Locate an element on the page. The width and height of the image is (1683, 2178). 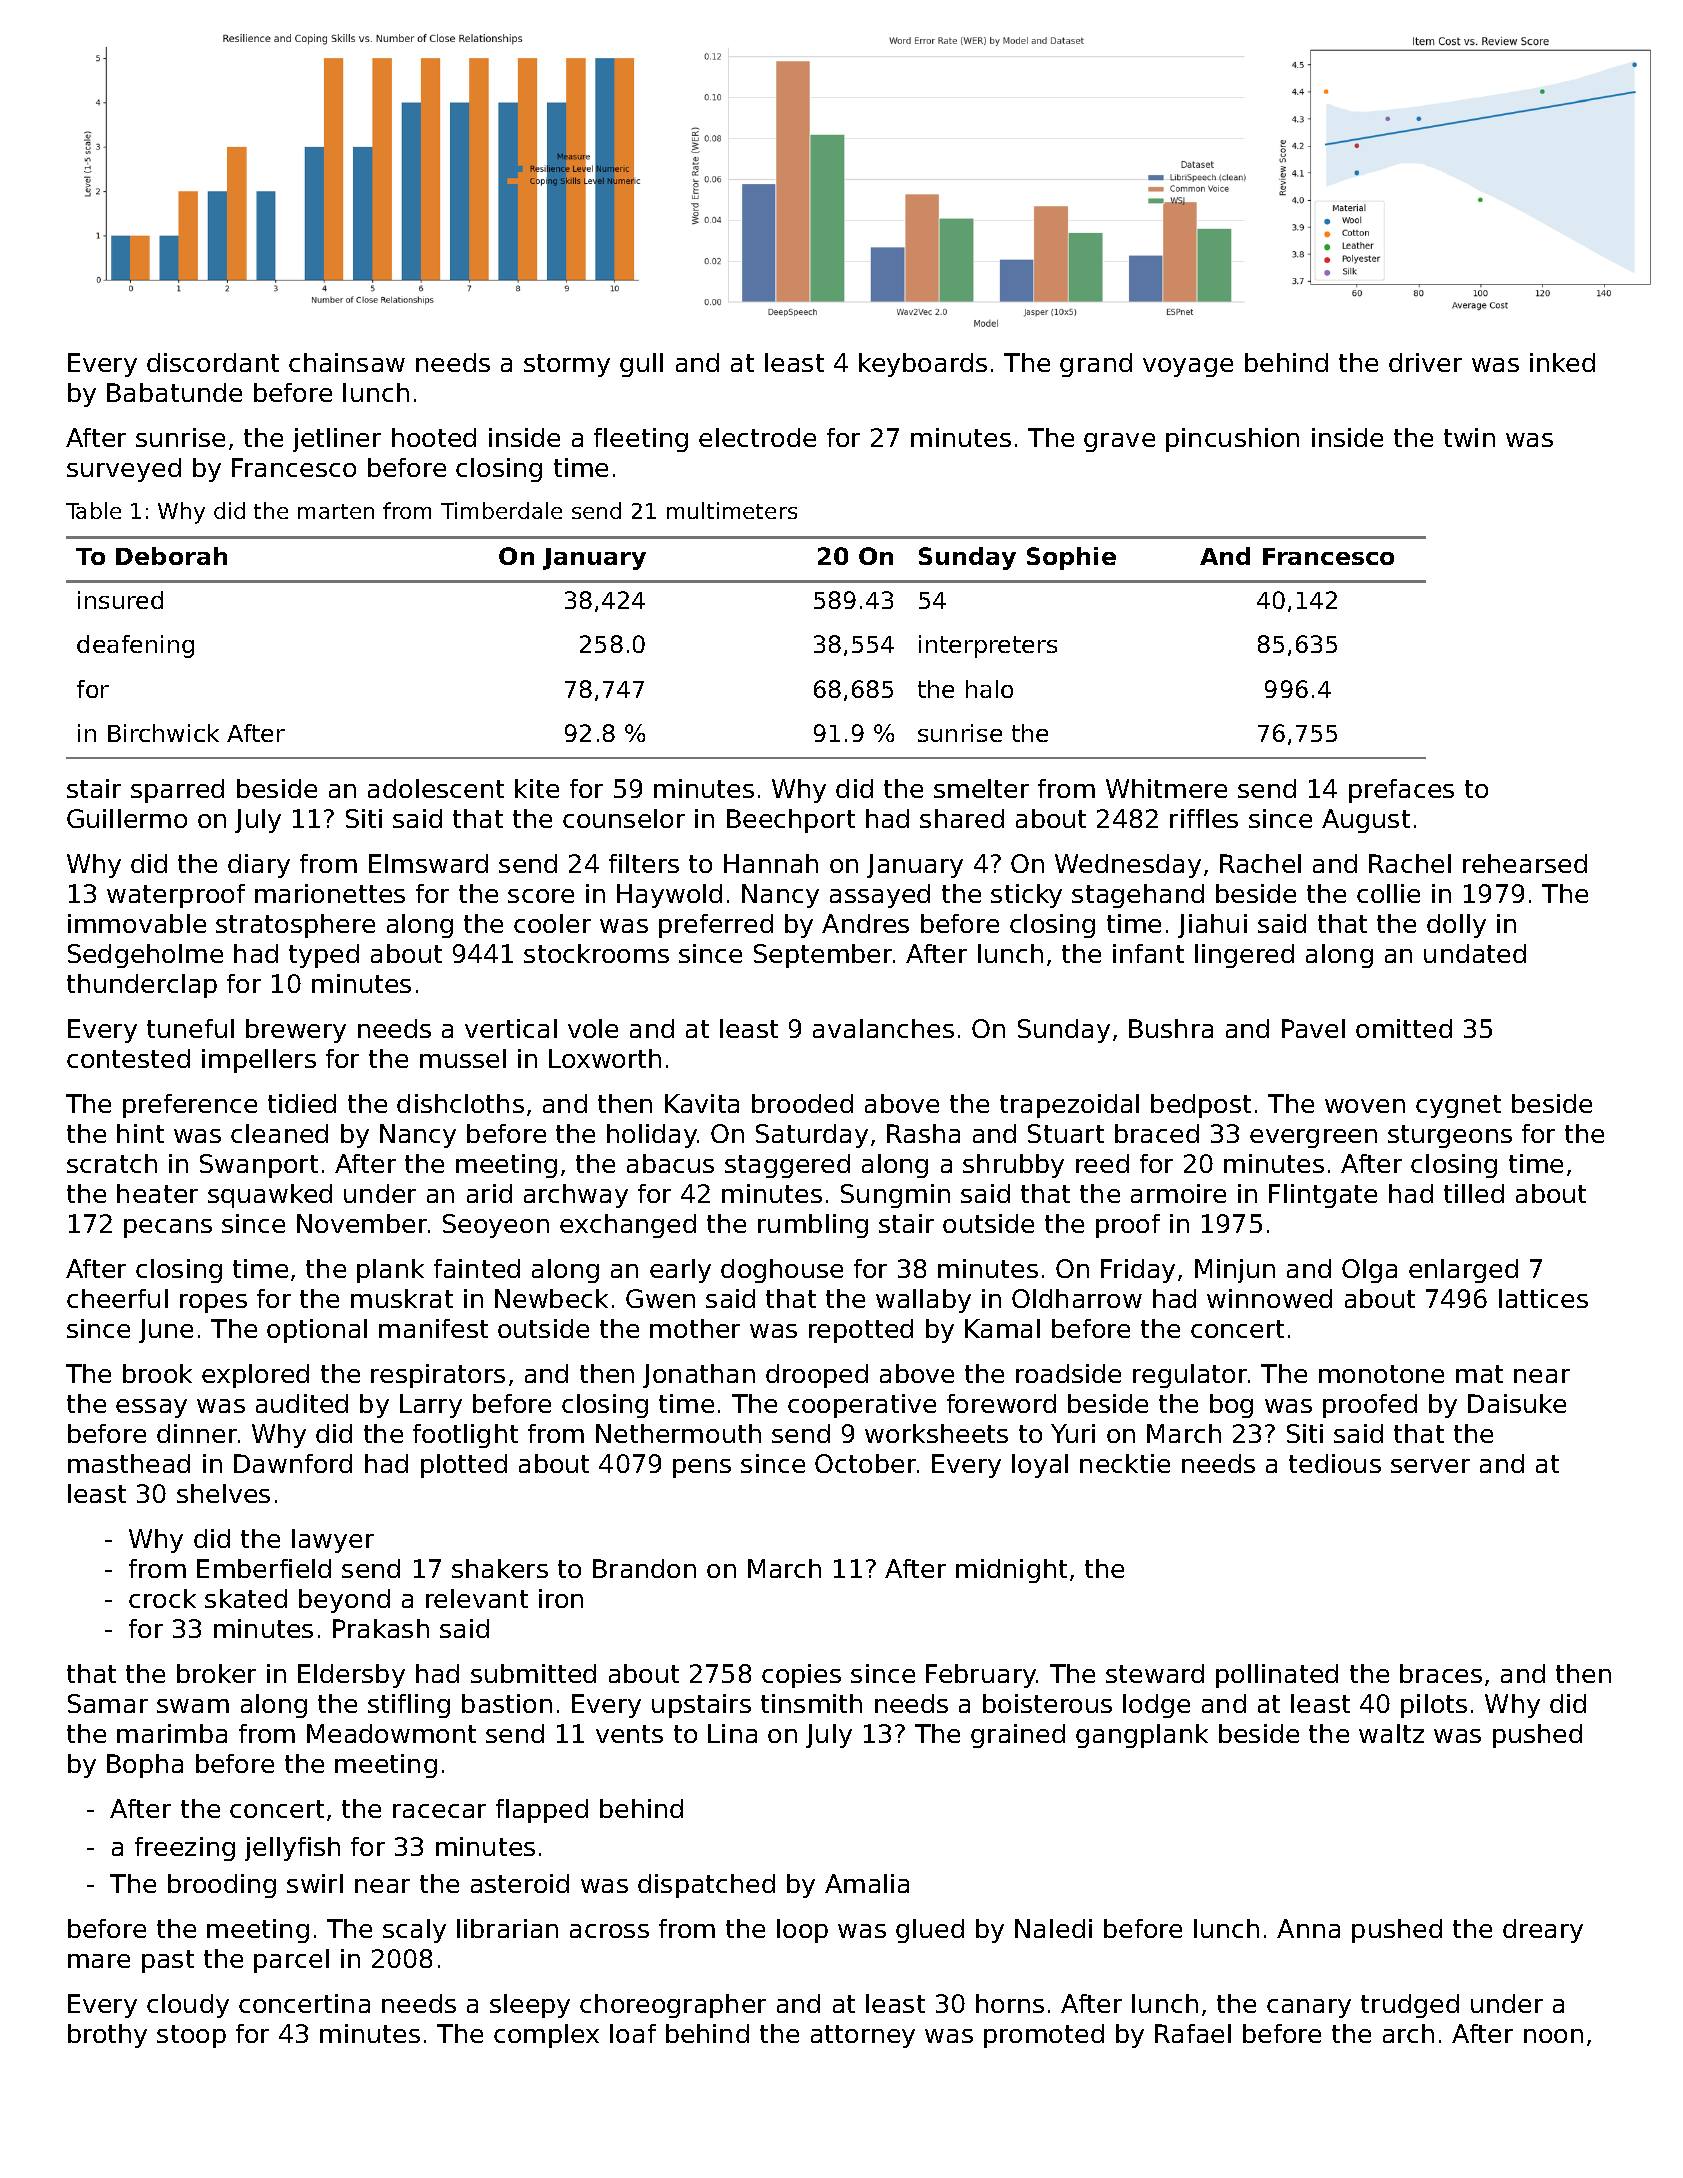
repotted is located at coordinates (861, 1331).
